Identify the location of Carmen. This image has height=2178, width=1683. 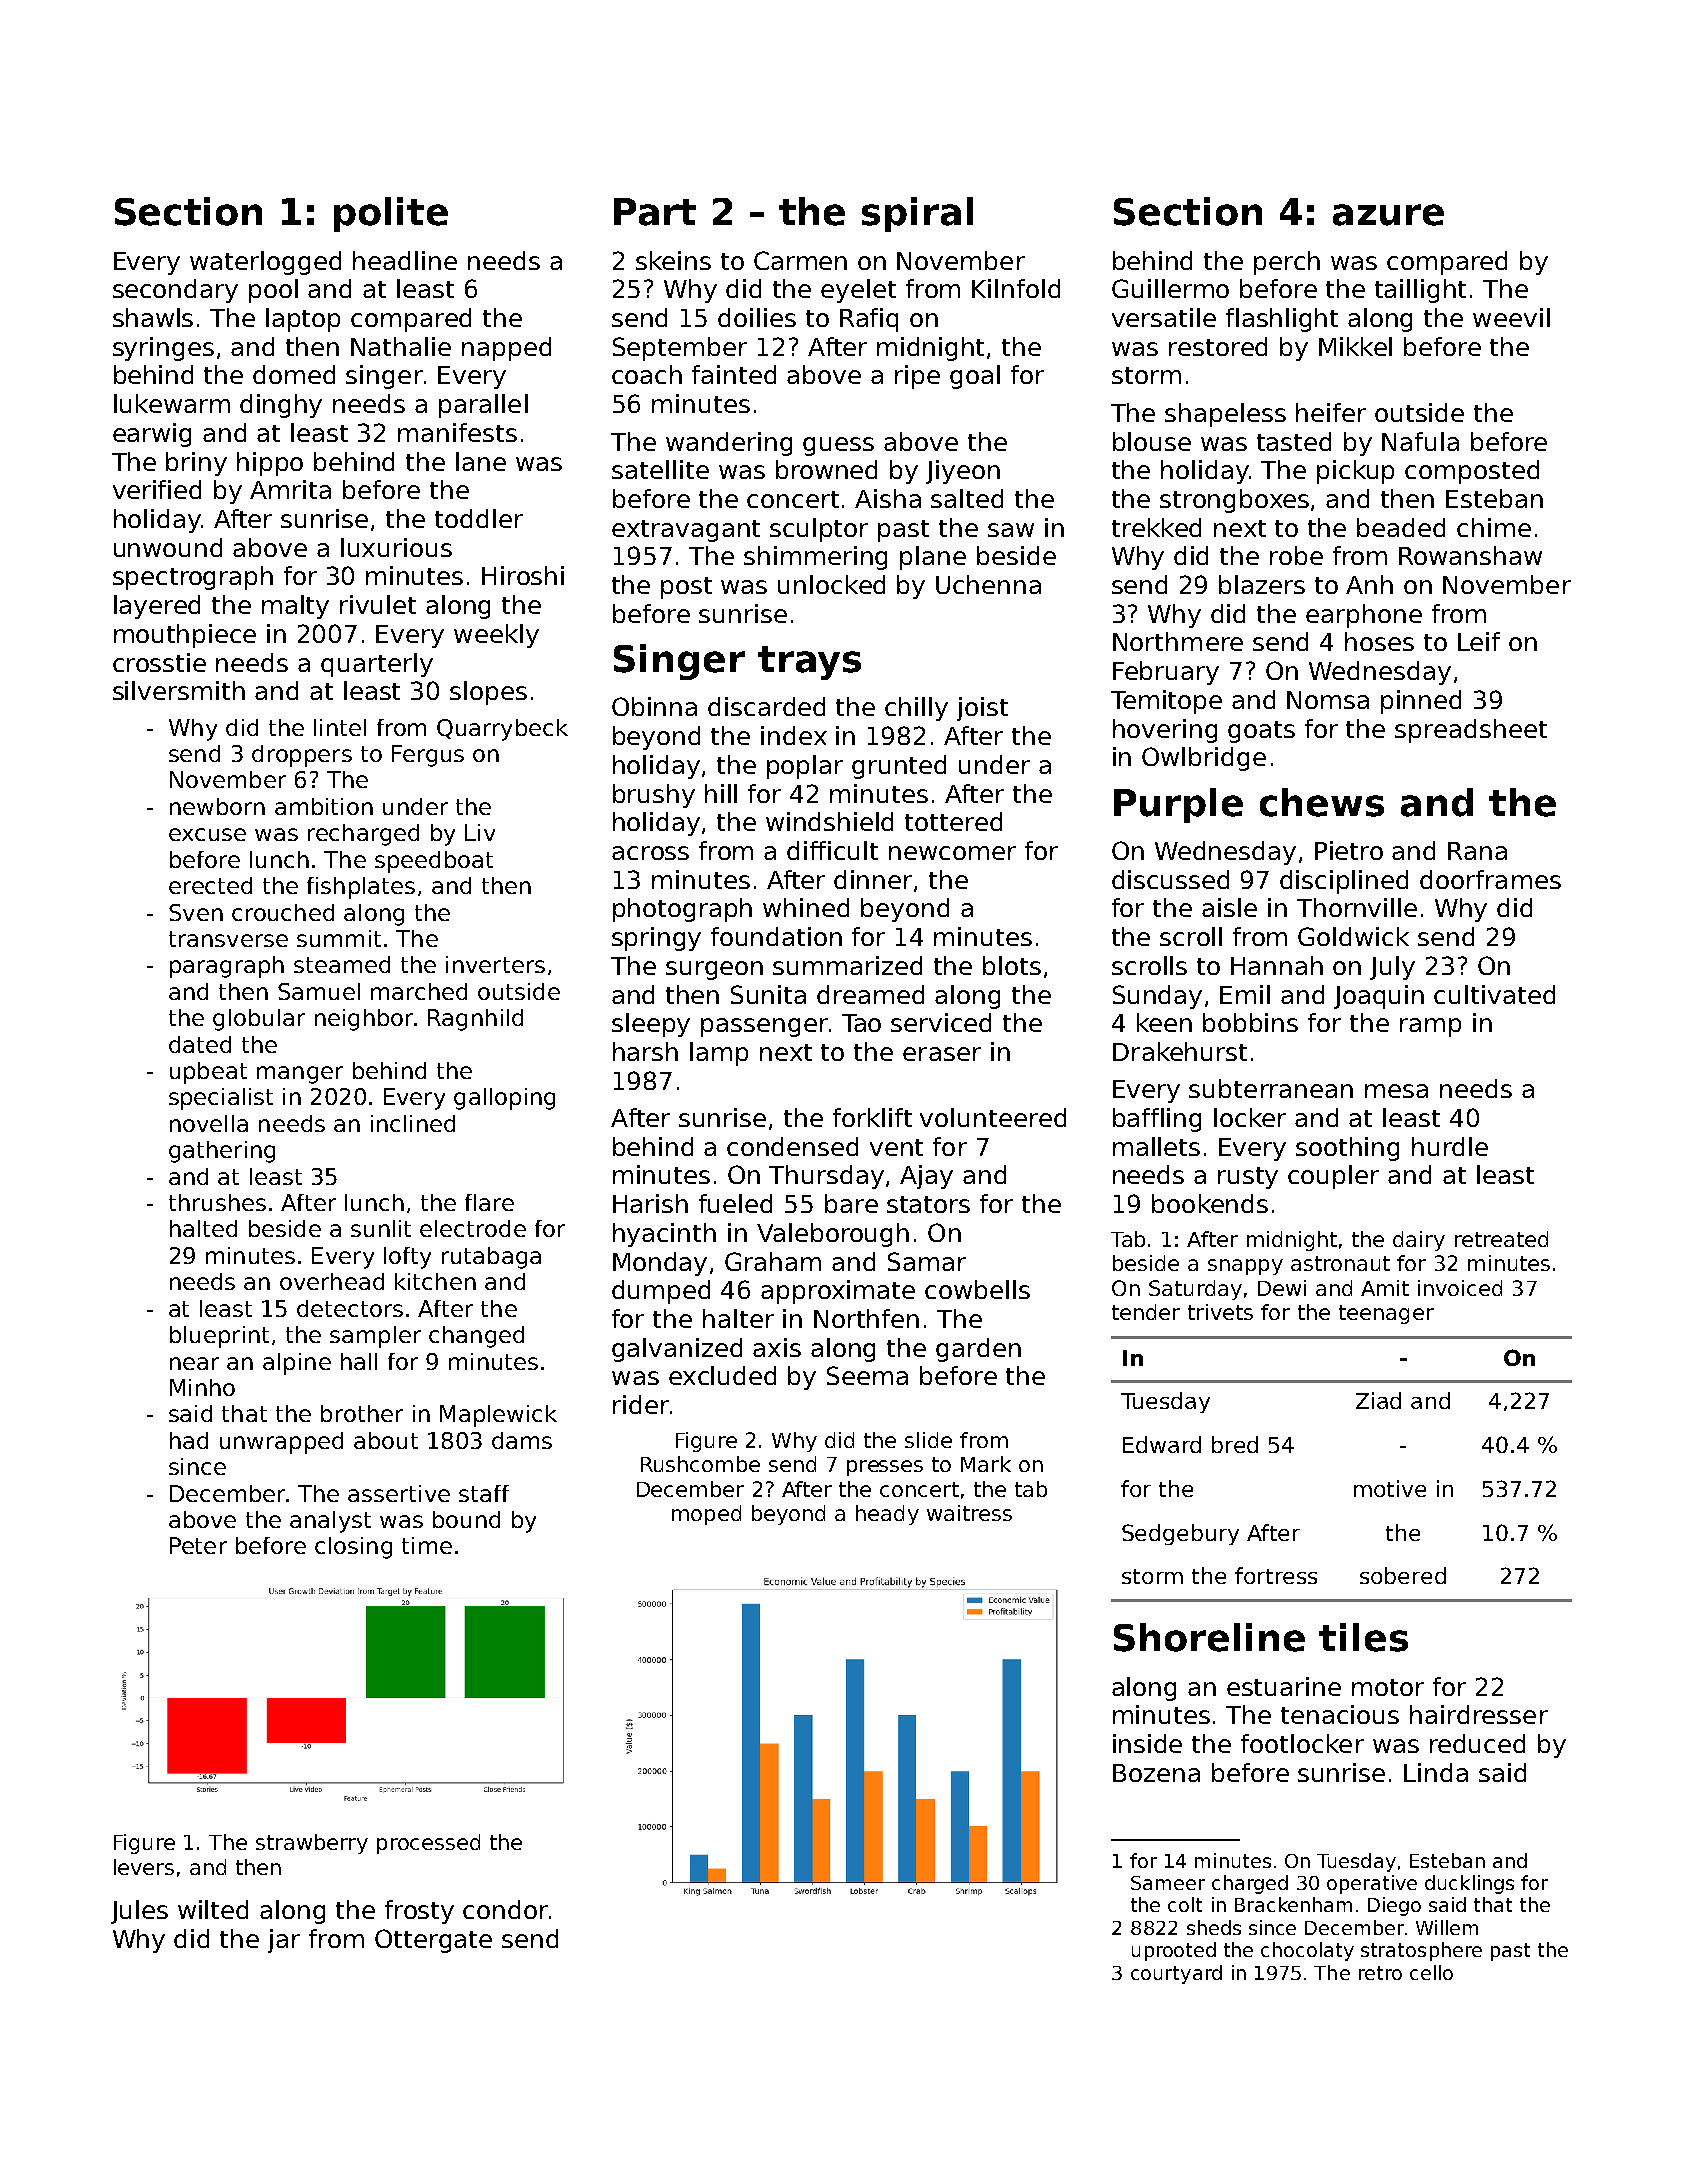
(800, 260).
